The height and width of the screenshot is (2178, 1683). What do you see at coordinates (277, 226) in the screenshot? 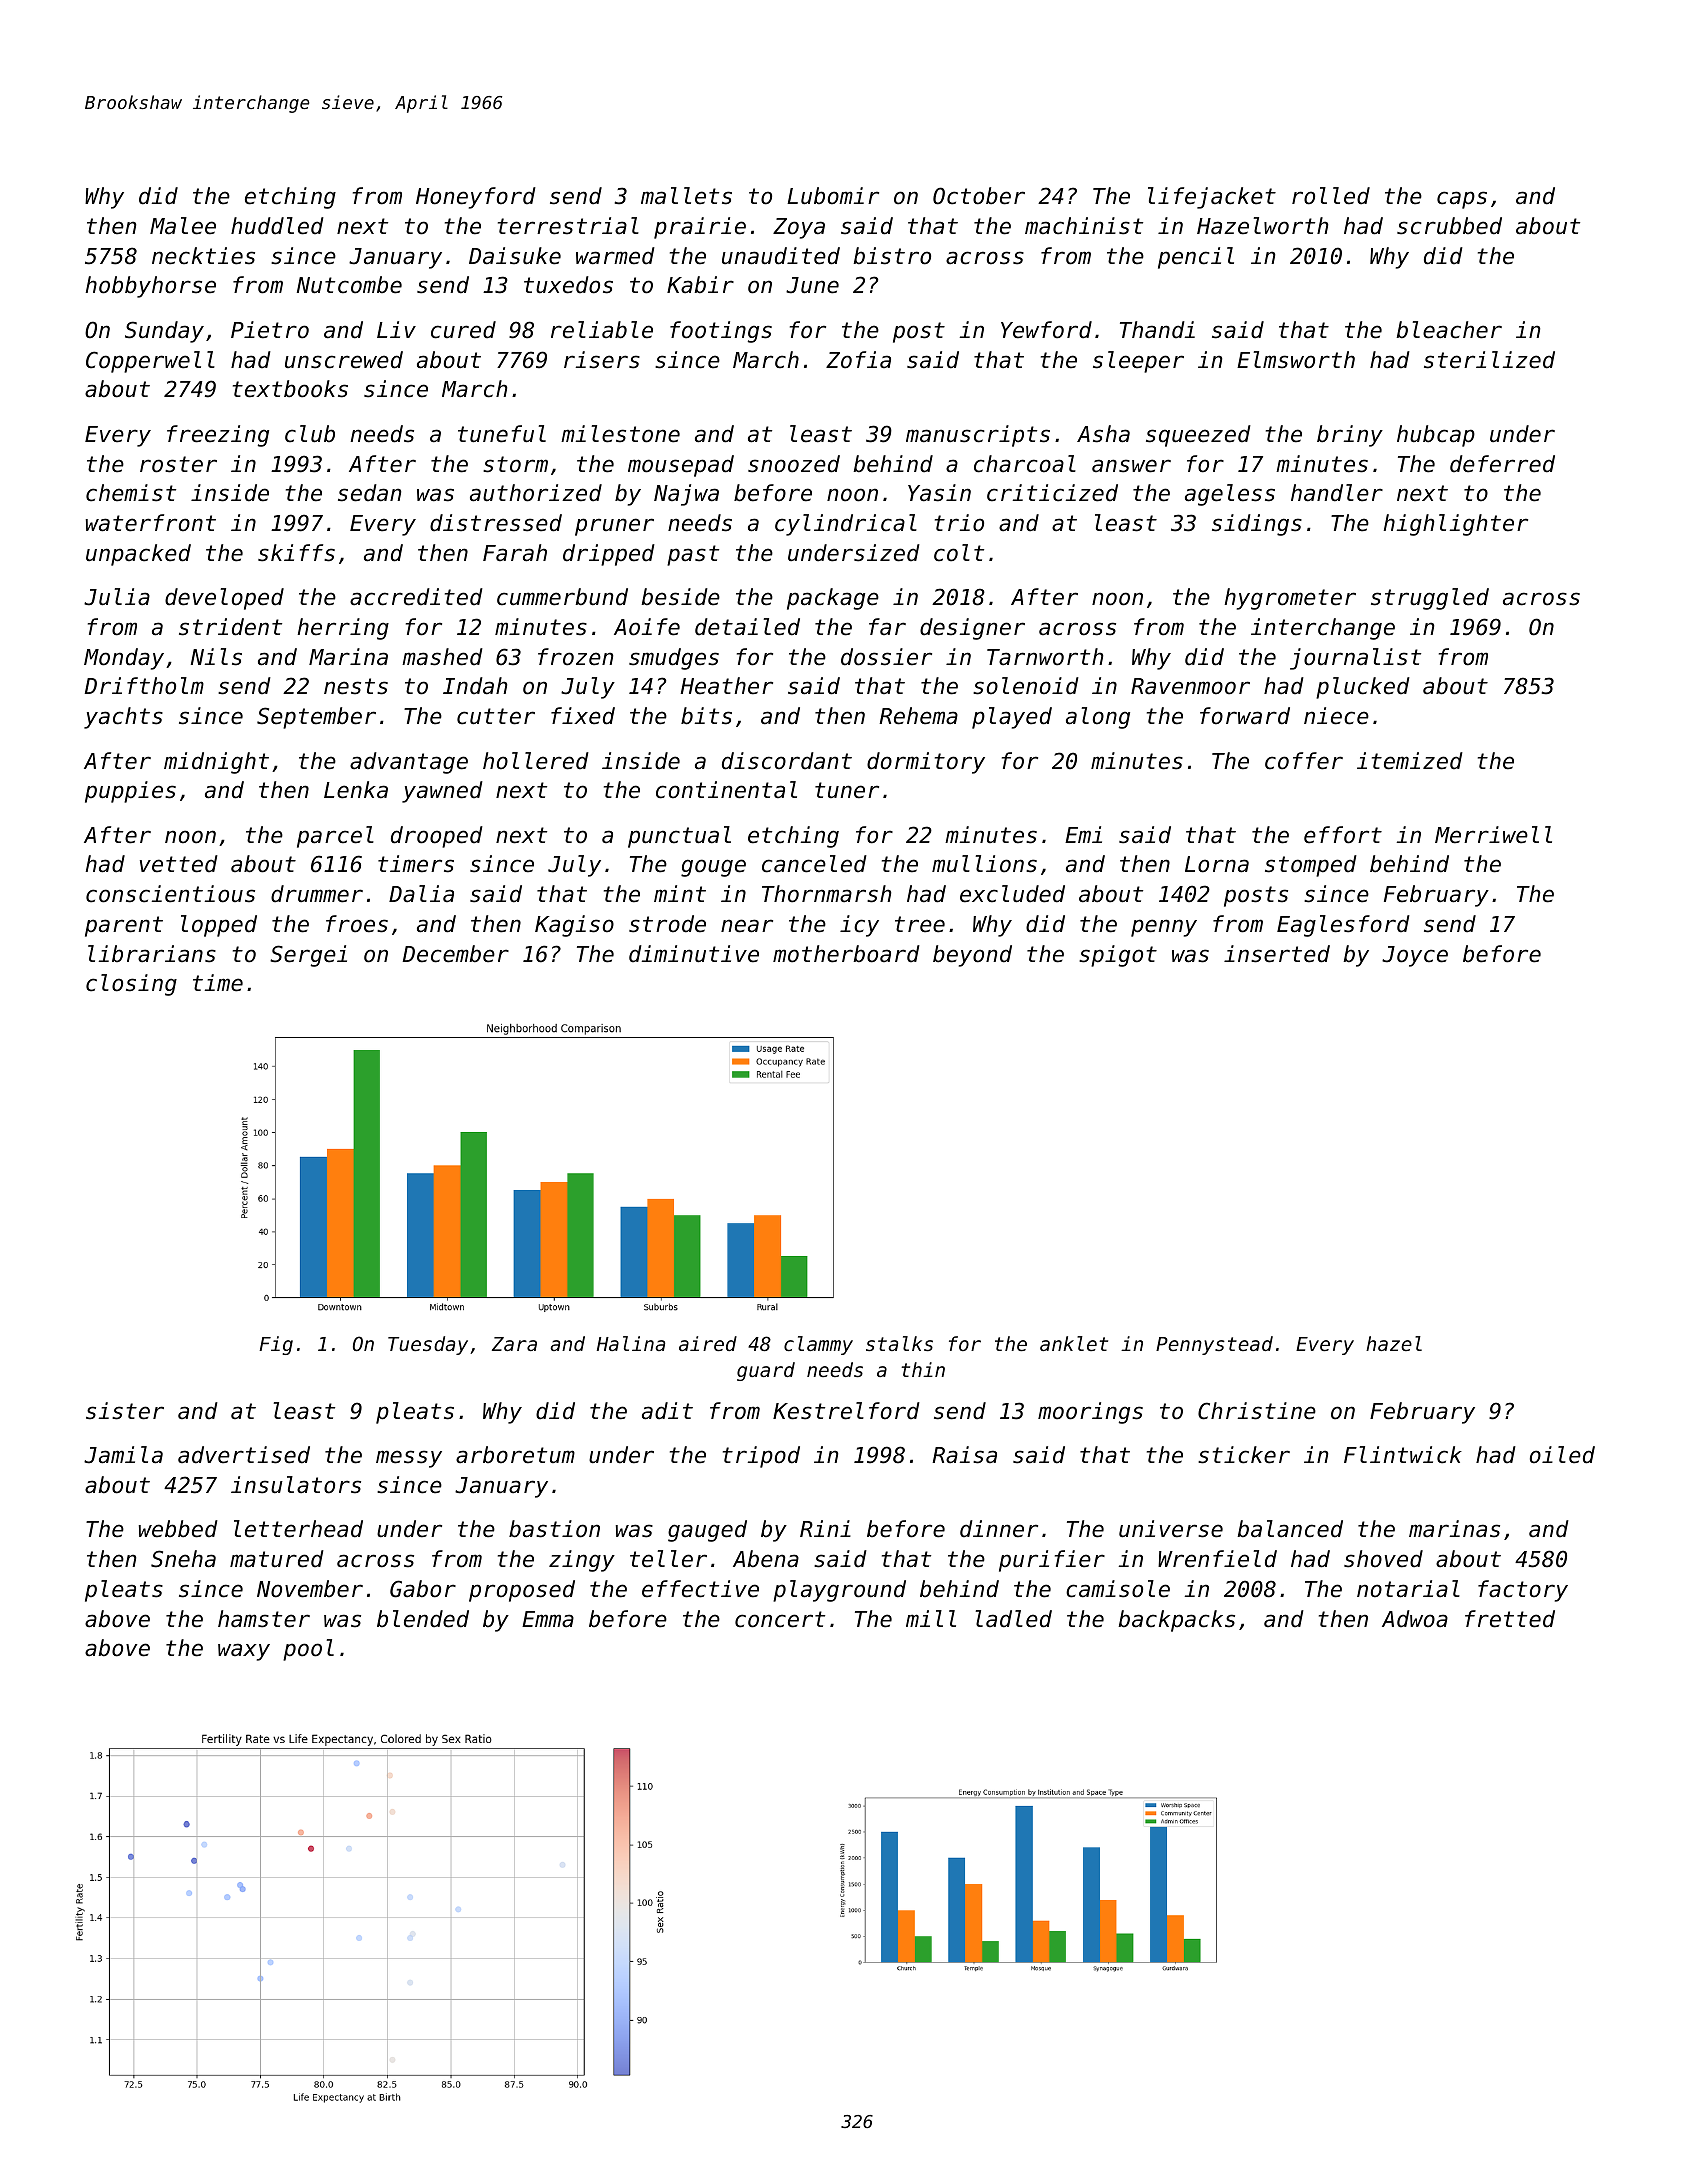
I see `huddled` at bounding box center [277, 226].
